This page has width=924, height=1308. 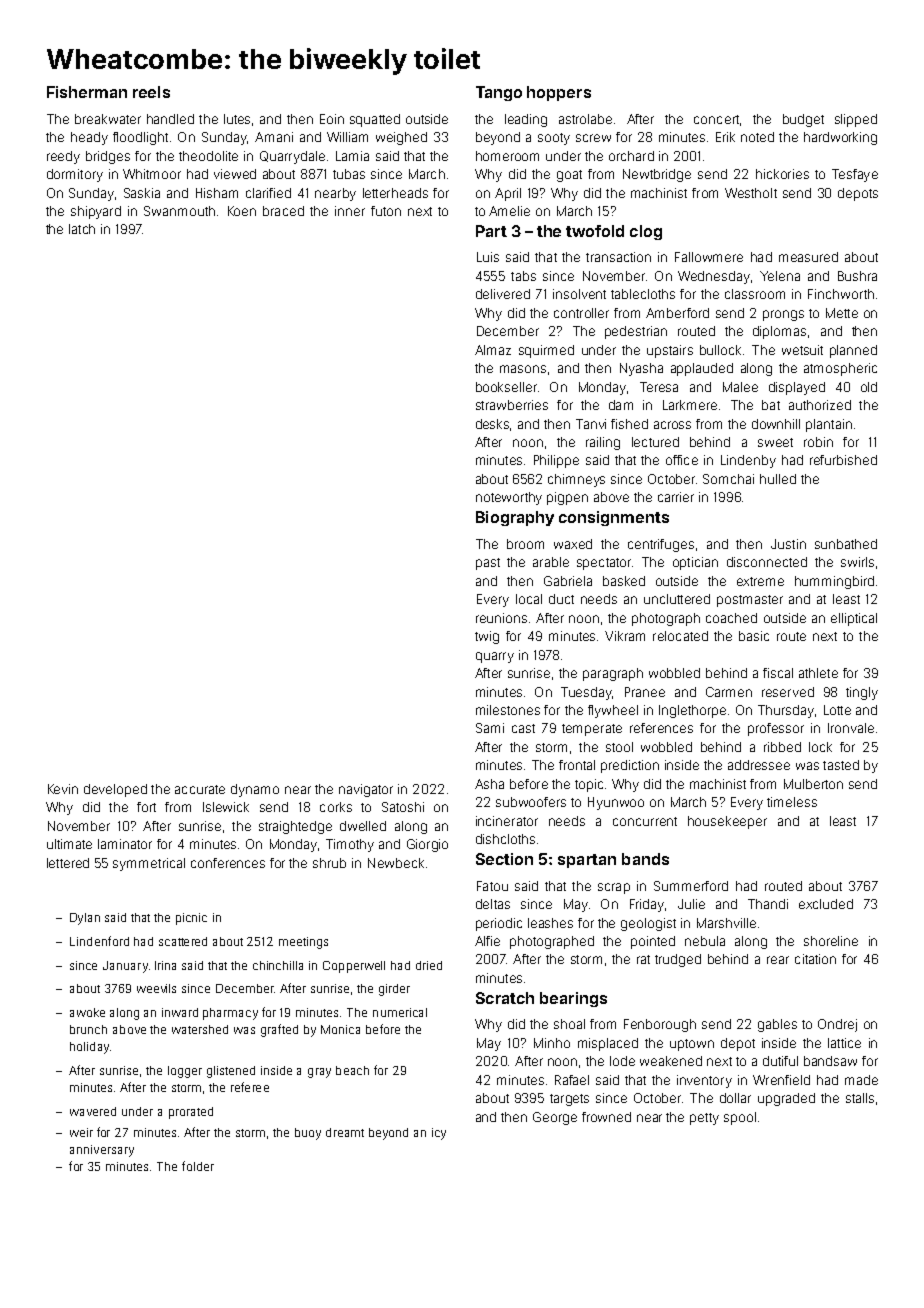 I want to click on accurate, so click(x=200, y=789).
